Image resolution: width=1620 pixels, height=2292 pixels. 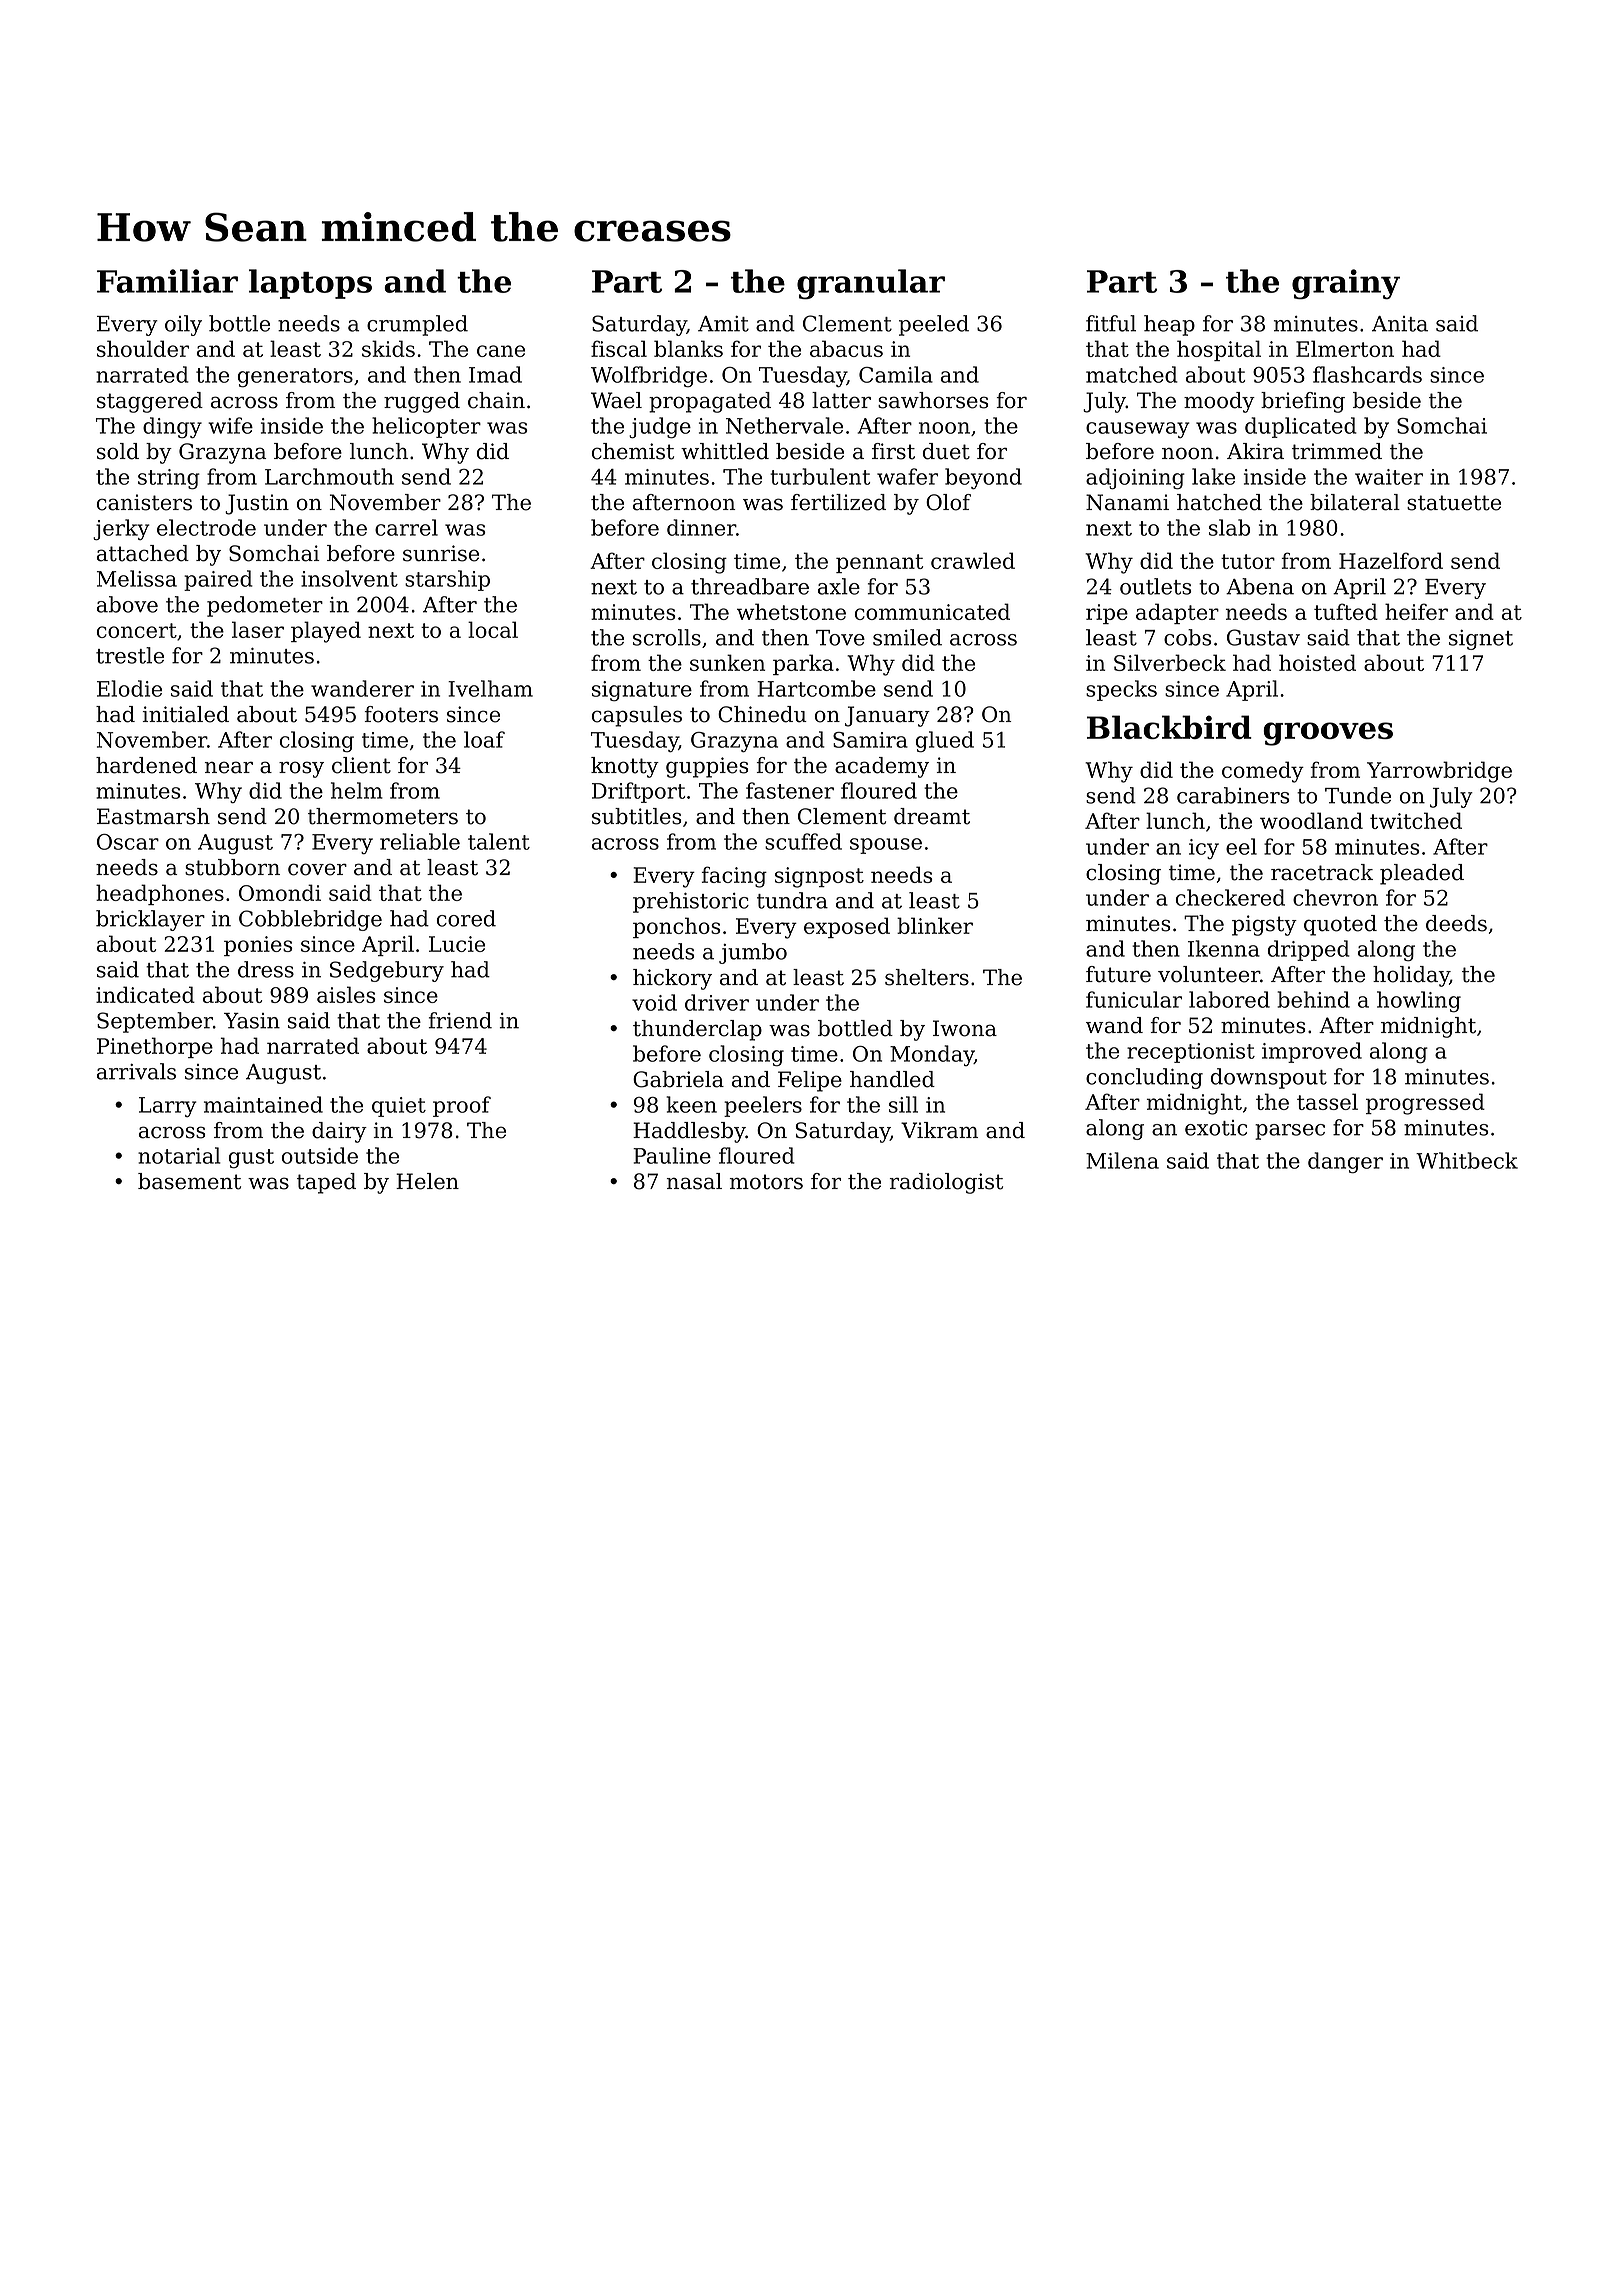 What do you see at coordinates (1169, 727) in the screenshot?
I see `Blackbird` at bounding box center [1169, 727].
